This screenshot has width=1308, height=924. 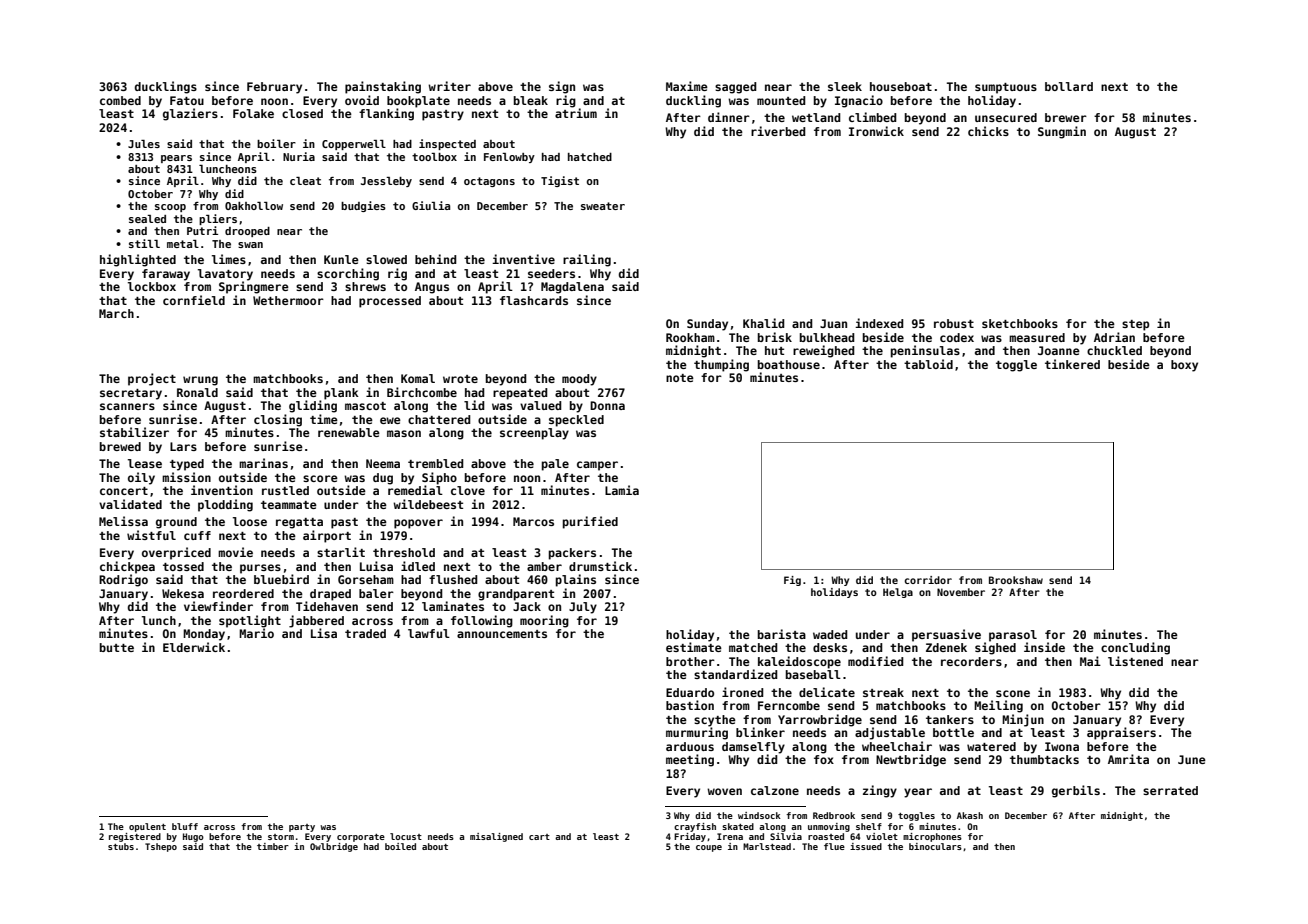 What do you see at coordinates (1121, 733) in the screenshot?
I see `appraisers` at bounding box center [1121, 733].
